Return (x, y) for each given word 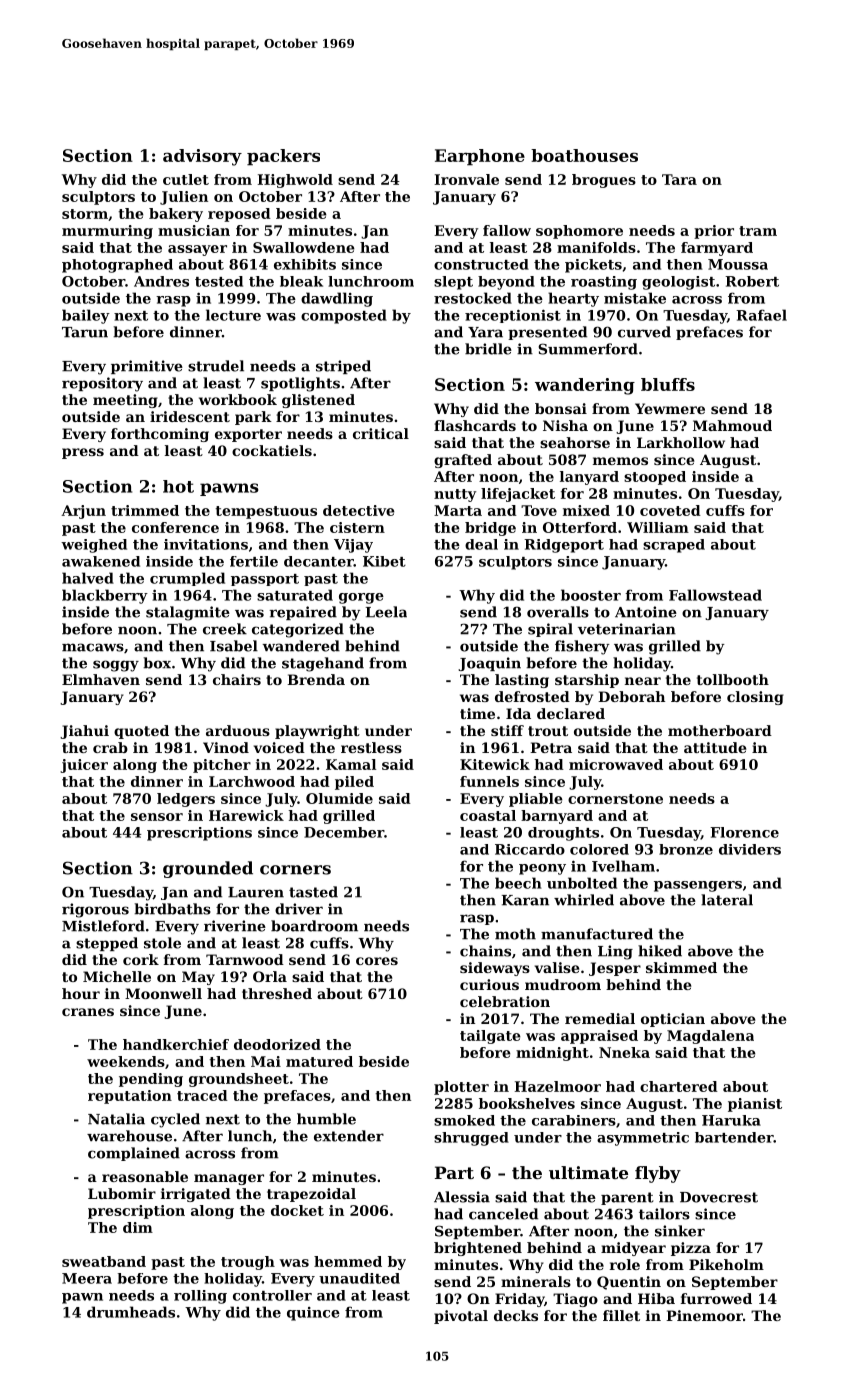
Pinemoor (704, 1315)
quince (313, 1314)
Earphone (480, 157)
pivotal (461, 1317)
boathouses (584, 155)
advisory (202, 157)
